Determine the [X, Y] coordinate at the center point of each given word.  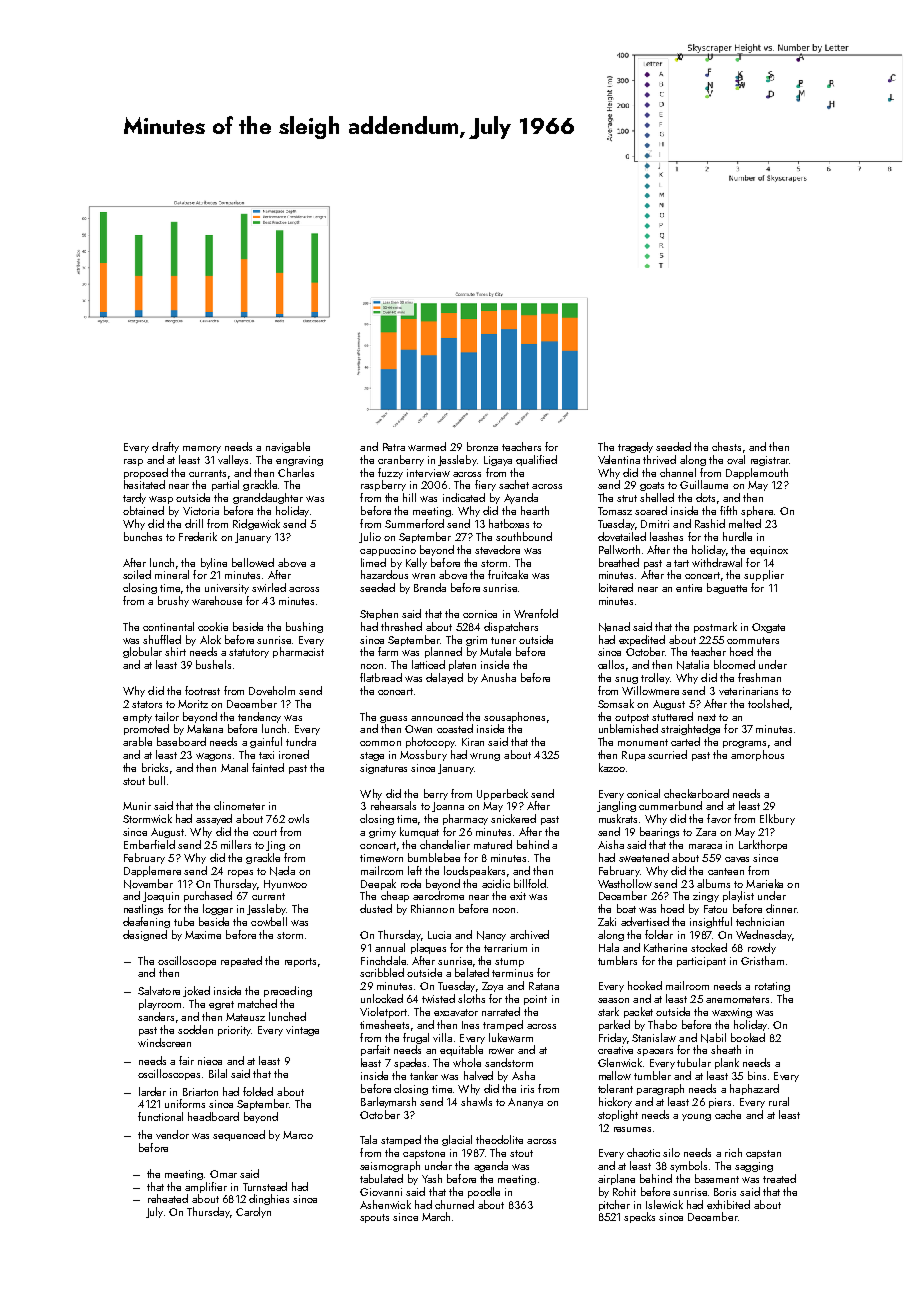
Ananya [525, 1103]
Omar [223, 1174]
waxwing [732, 1013]
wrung [485, 757]
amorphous [757, 755]
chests [726, 446]
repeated [241, 961]
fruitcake [508, 574]
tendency [259, 717]
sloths [471, 998]
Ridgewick [256, 524]
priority [234, 1031]
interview [428, 473]
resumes [632, 1129]
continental [168, 626]
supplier [764, 575]
